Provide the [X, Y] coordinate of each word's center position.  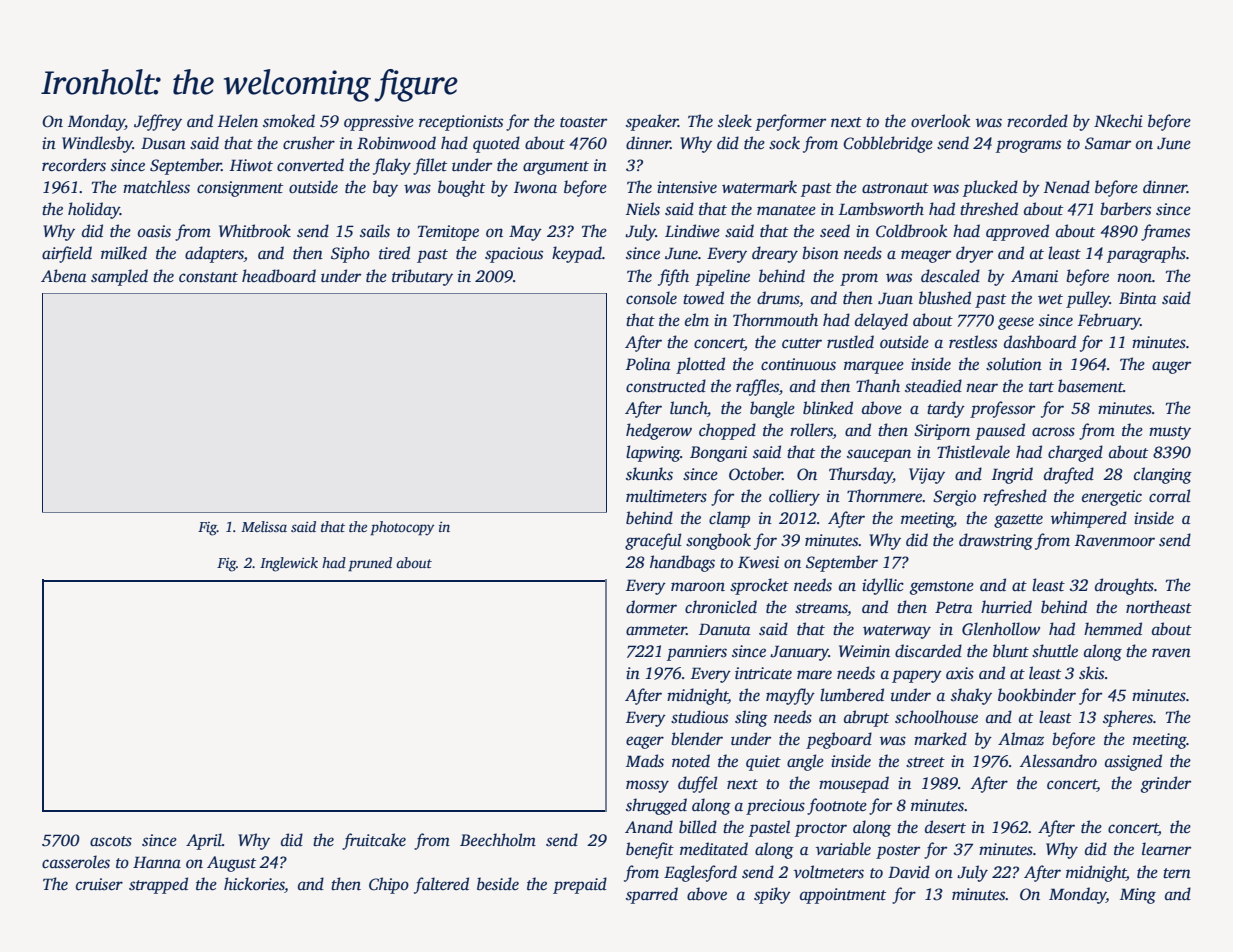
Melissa [264, 526]
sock [784, 143]
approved [1017, 232]
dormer [651, 607]
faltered [441, 885]
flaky [392, 166]
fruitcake [374, 841]
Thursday [861, 475]
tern [1177, 873]
